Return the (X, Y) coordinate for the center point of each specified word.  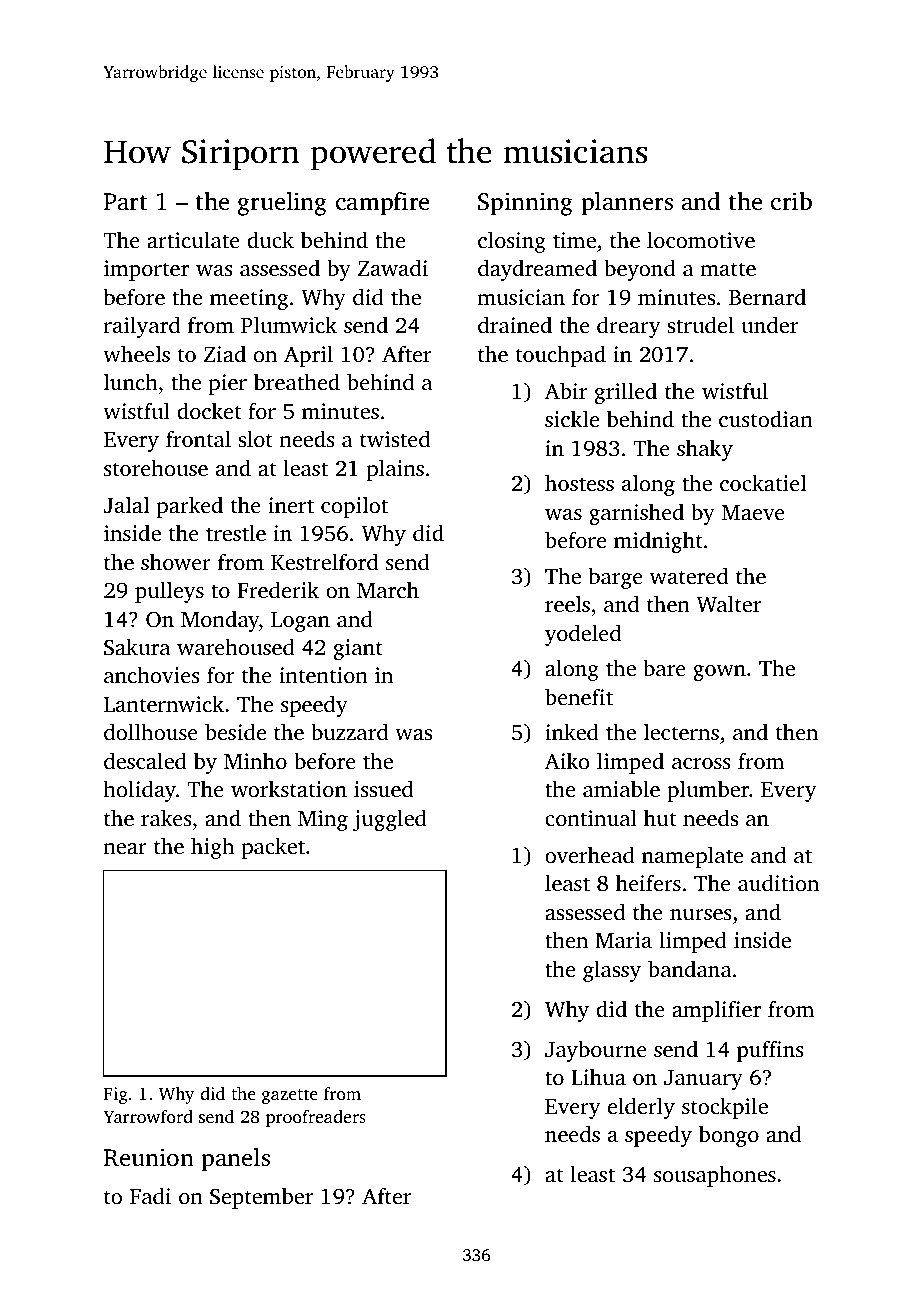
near (125, 848)
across (701, 763)
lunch (131, 381)
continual (591, 817)
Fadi (150, 1195)
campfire (382, 204)
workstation (289, 788)
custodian (766, 418)
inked (572, 731)
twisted (395, 438)
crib (791, 201)
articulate (193, 239)
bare (664, 667)
